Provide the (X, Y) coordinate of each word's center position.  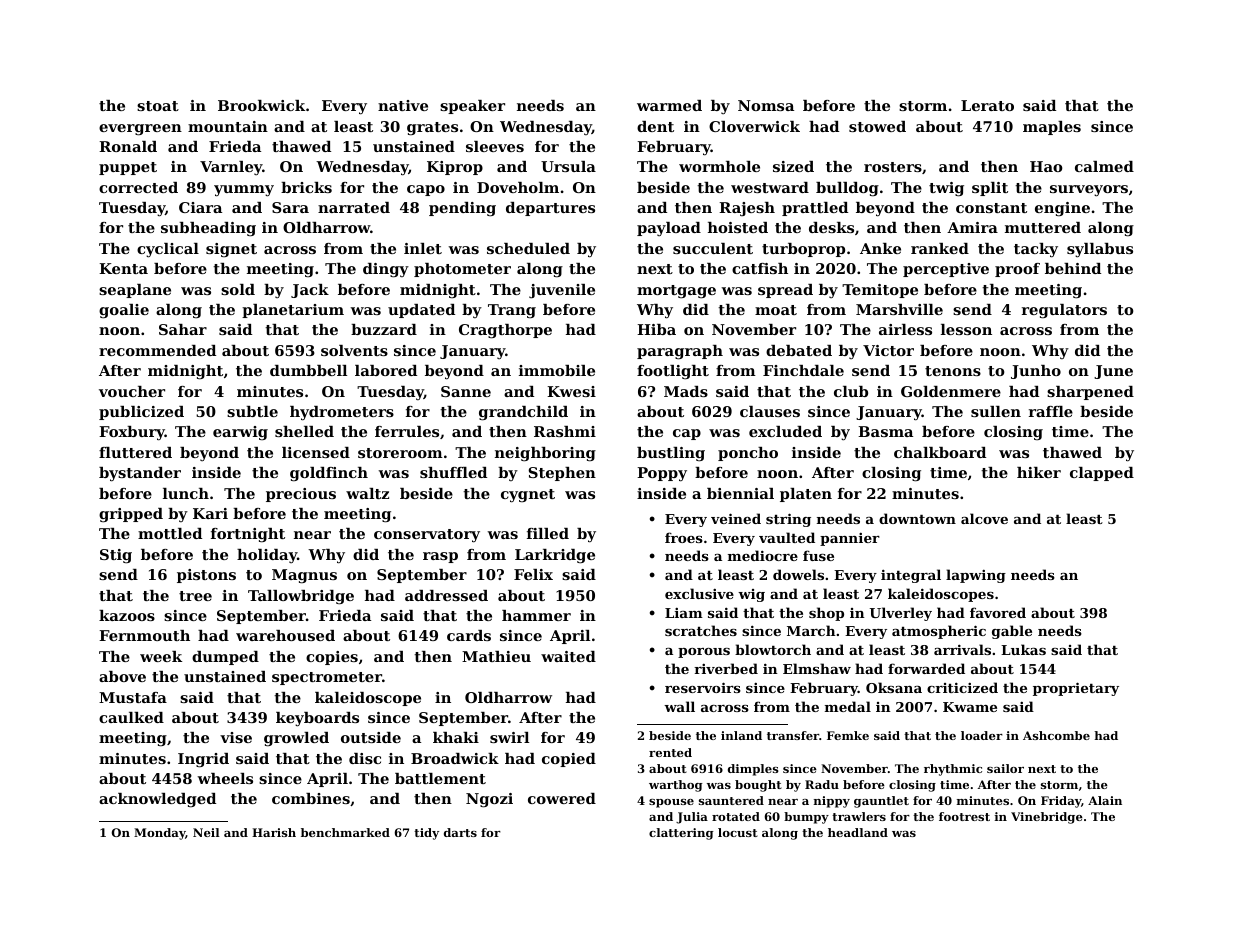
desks (831, 227)
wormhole (719, 166)
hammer (536, 615)
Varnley (231, 168)
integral (911, 576)
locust (738, 832)
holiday (267, 556)
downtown (917, 518)
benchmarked (345, 832)
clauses (770, 411)
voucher (132, 391)
